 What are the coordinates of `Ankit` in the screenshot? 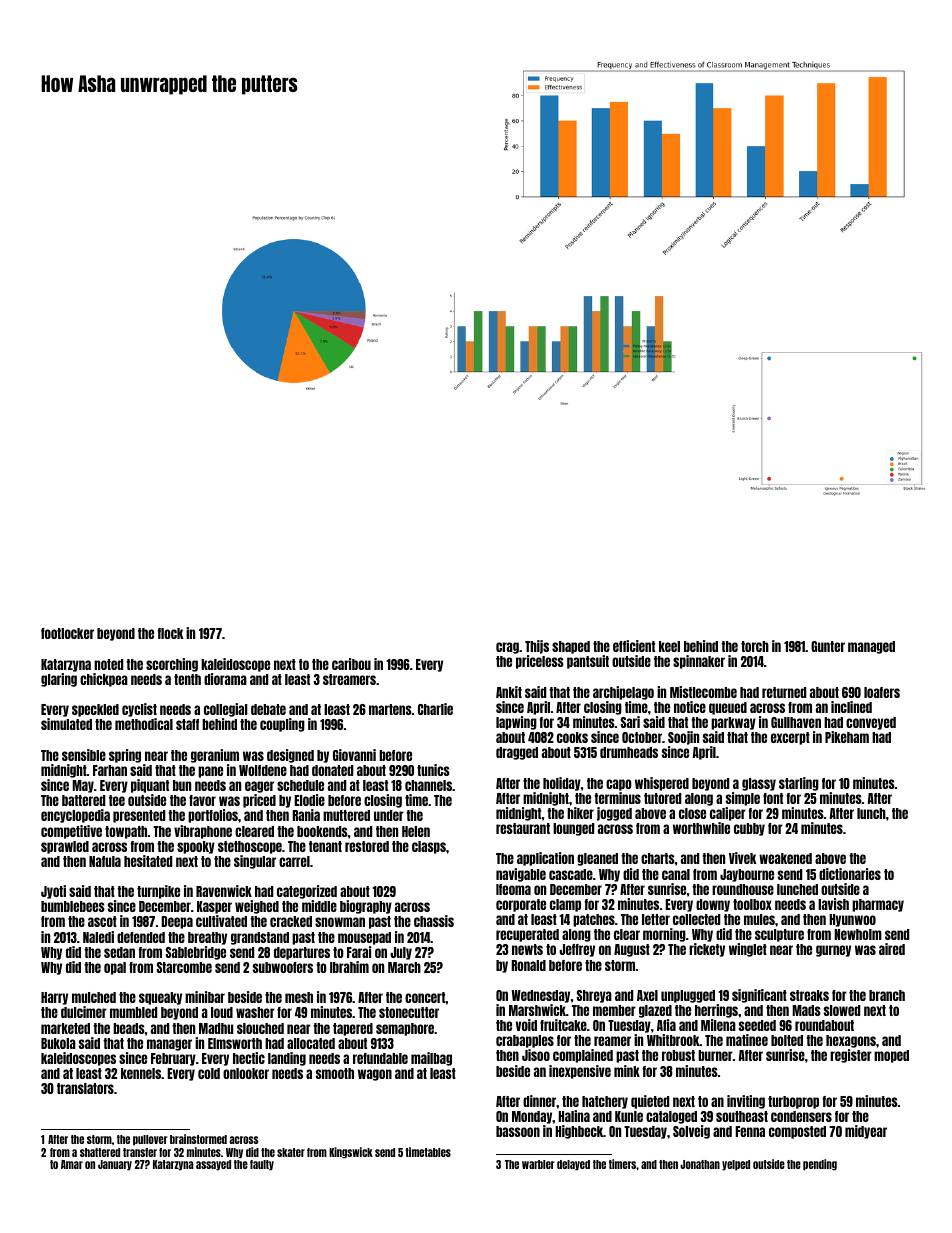 It's located at (509, 692).
